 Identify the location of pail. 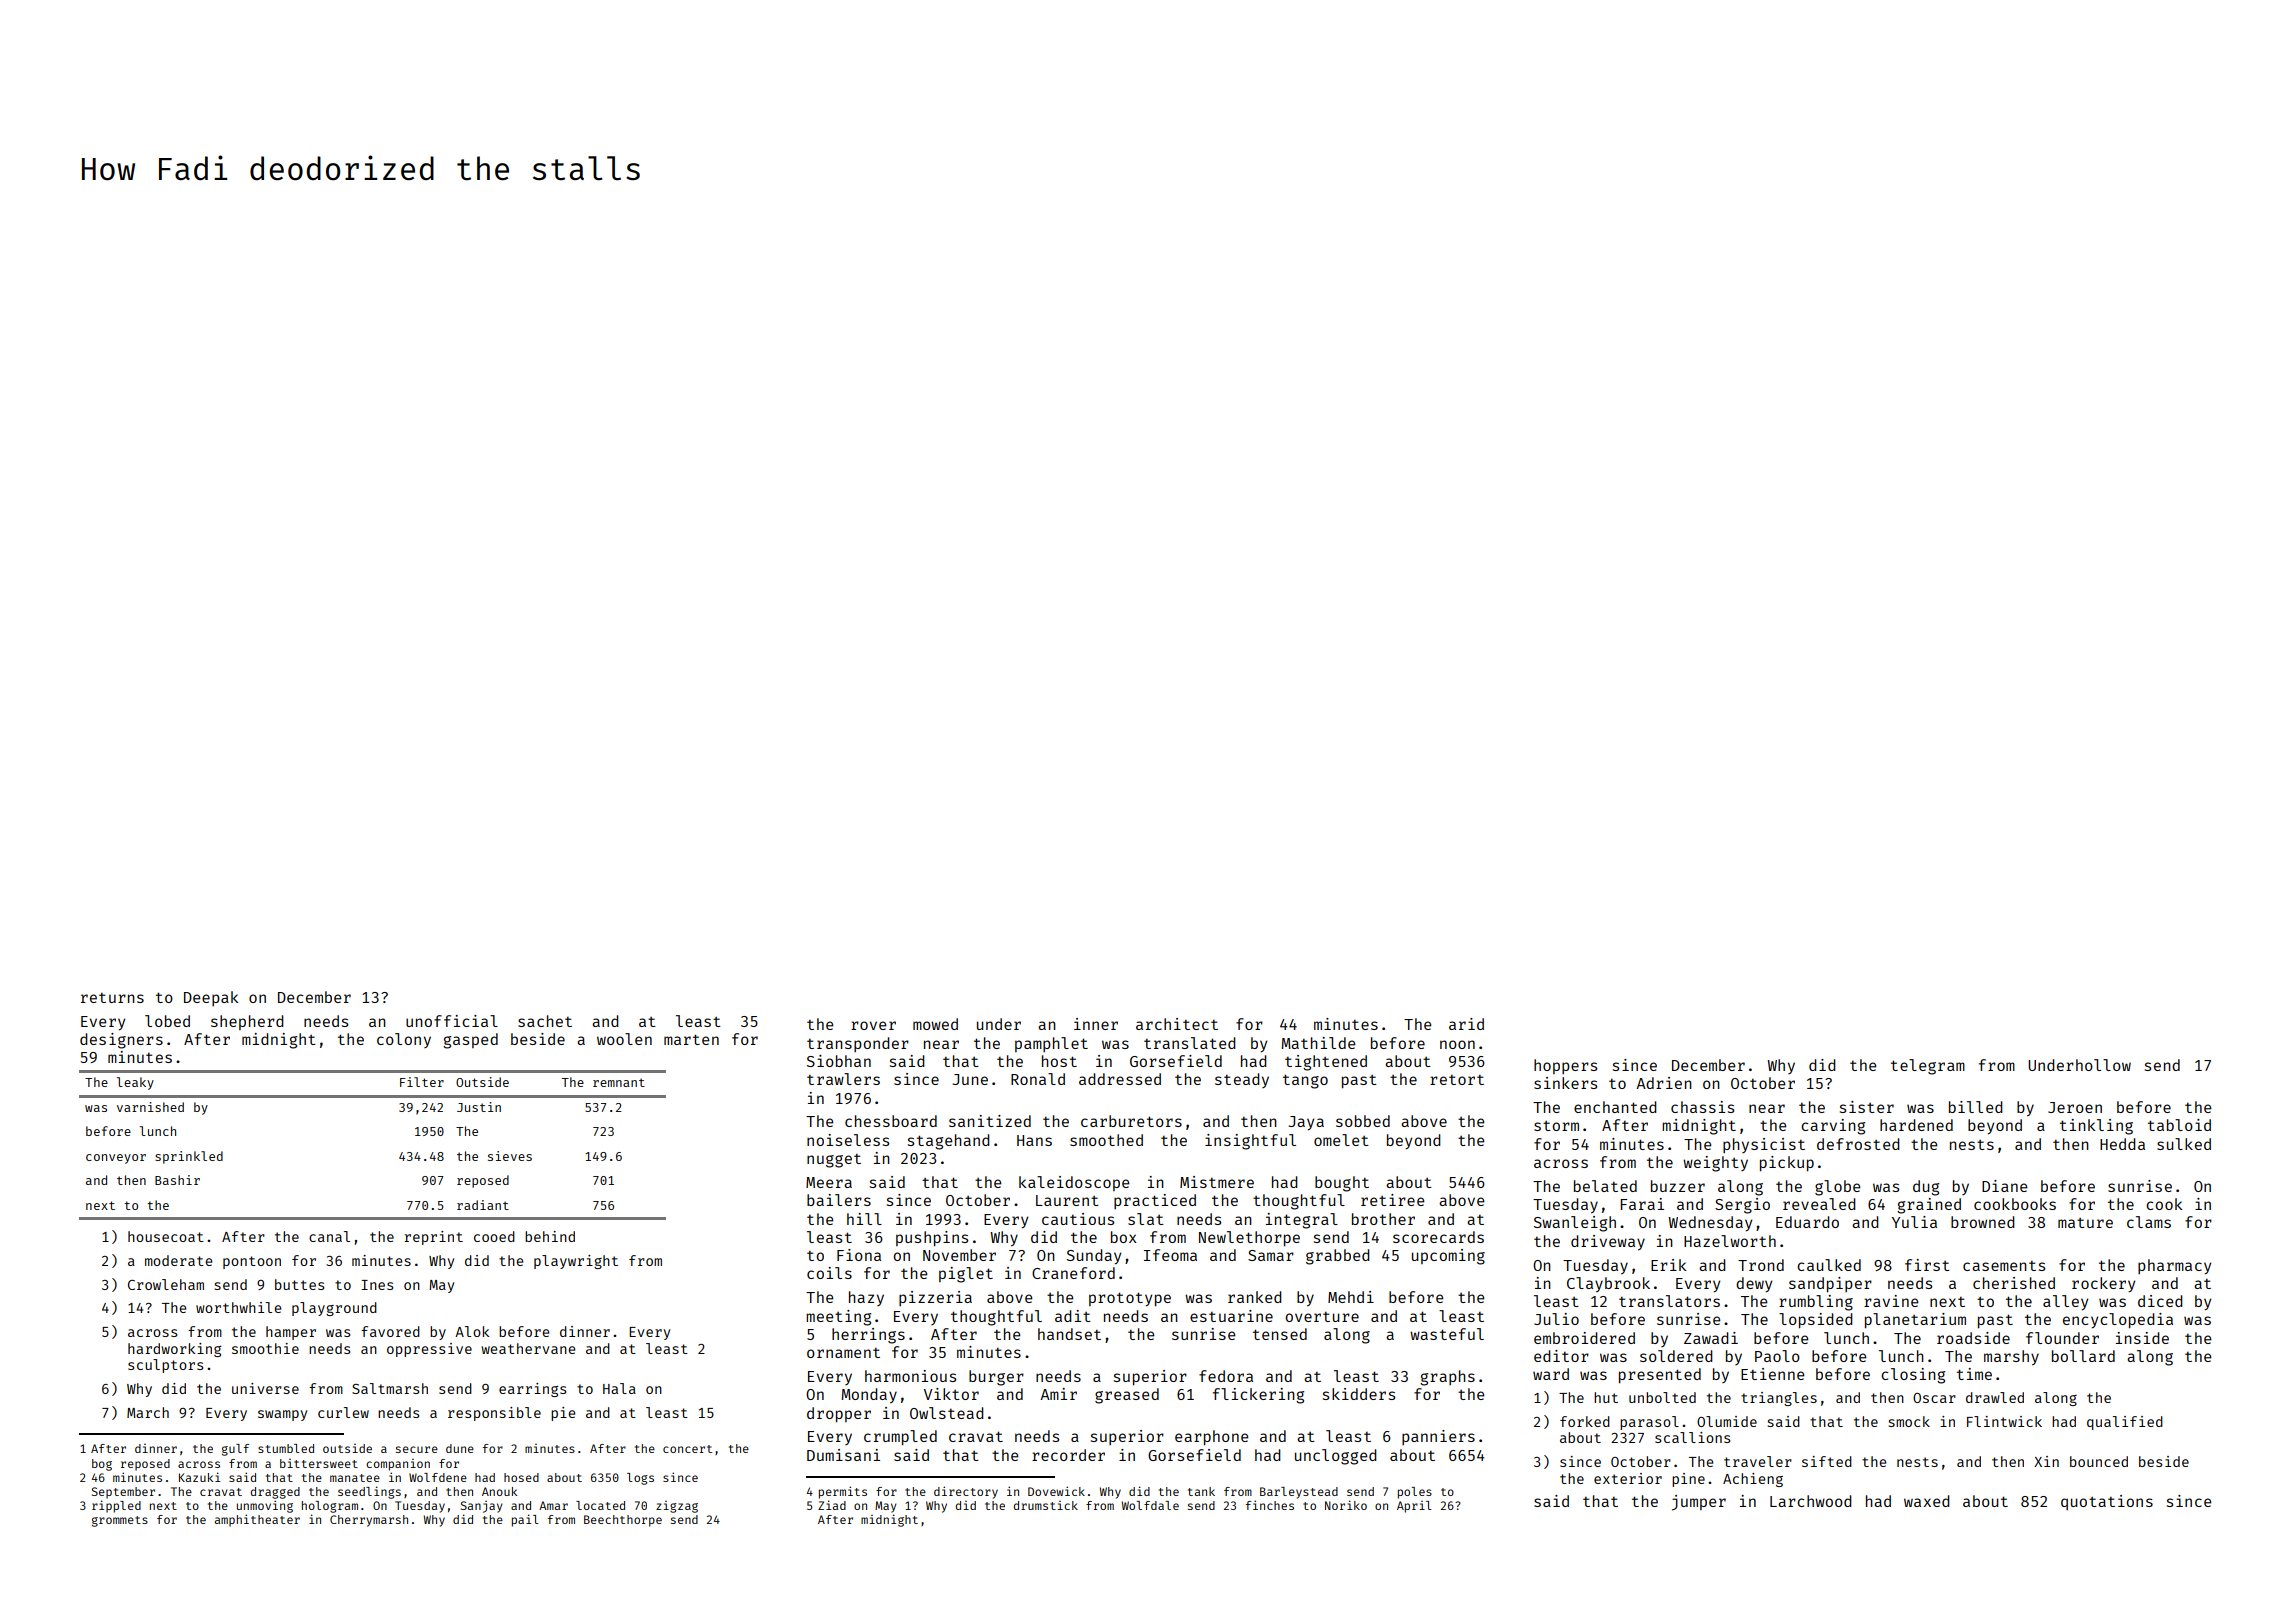
(525, 1520).
